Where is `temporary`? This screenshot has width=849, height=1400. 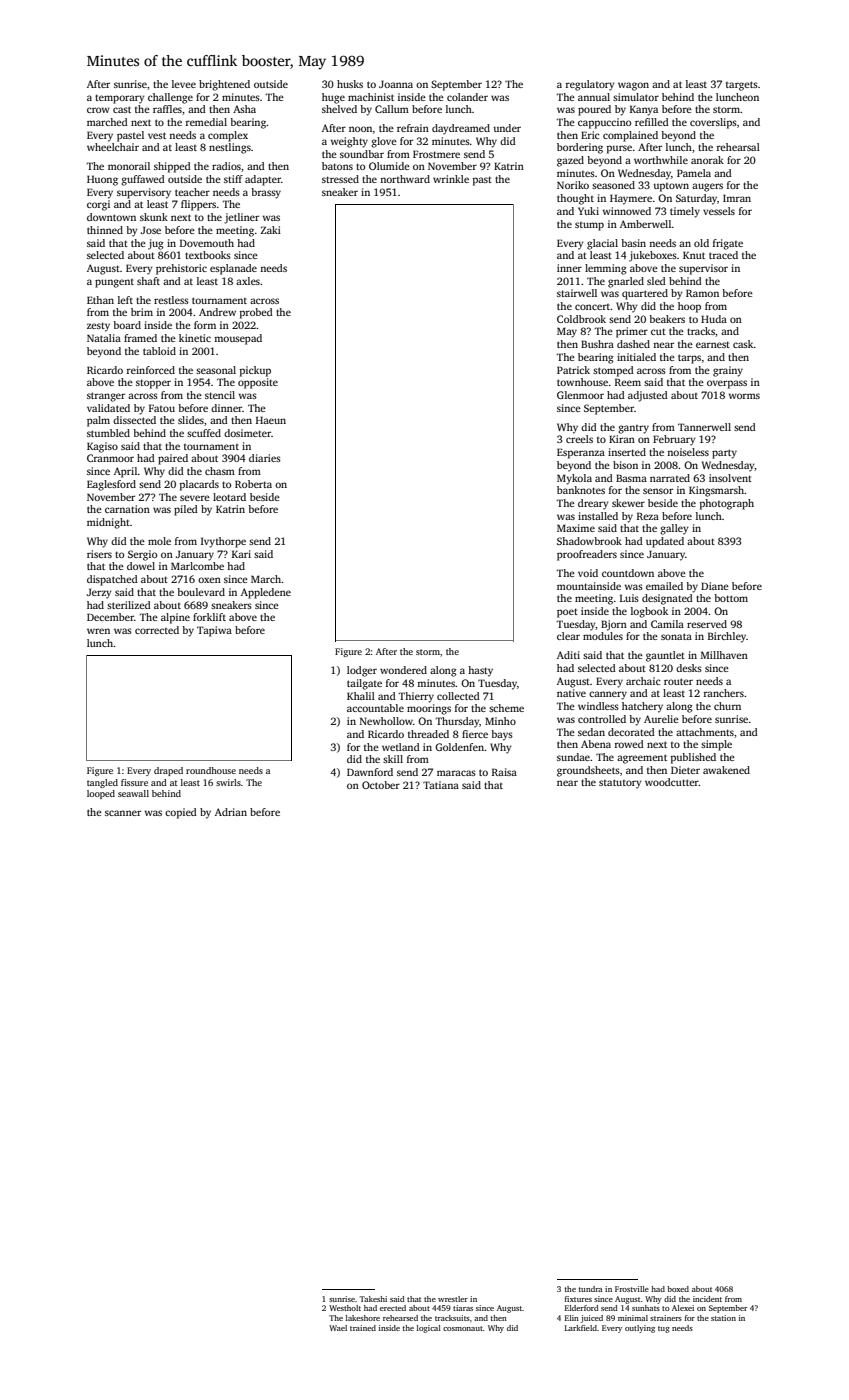 temporary is located at coordinates (120, 99).
